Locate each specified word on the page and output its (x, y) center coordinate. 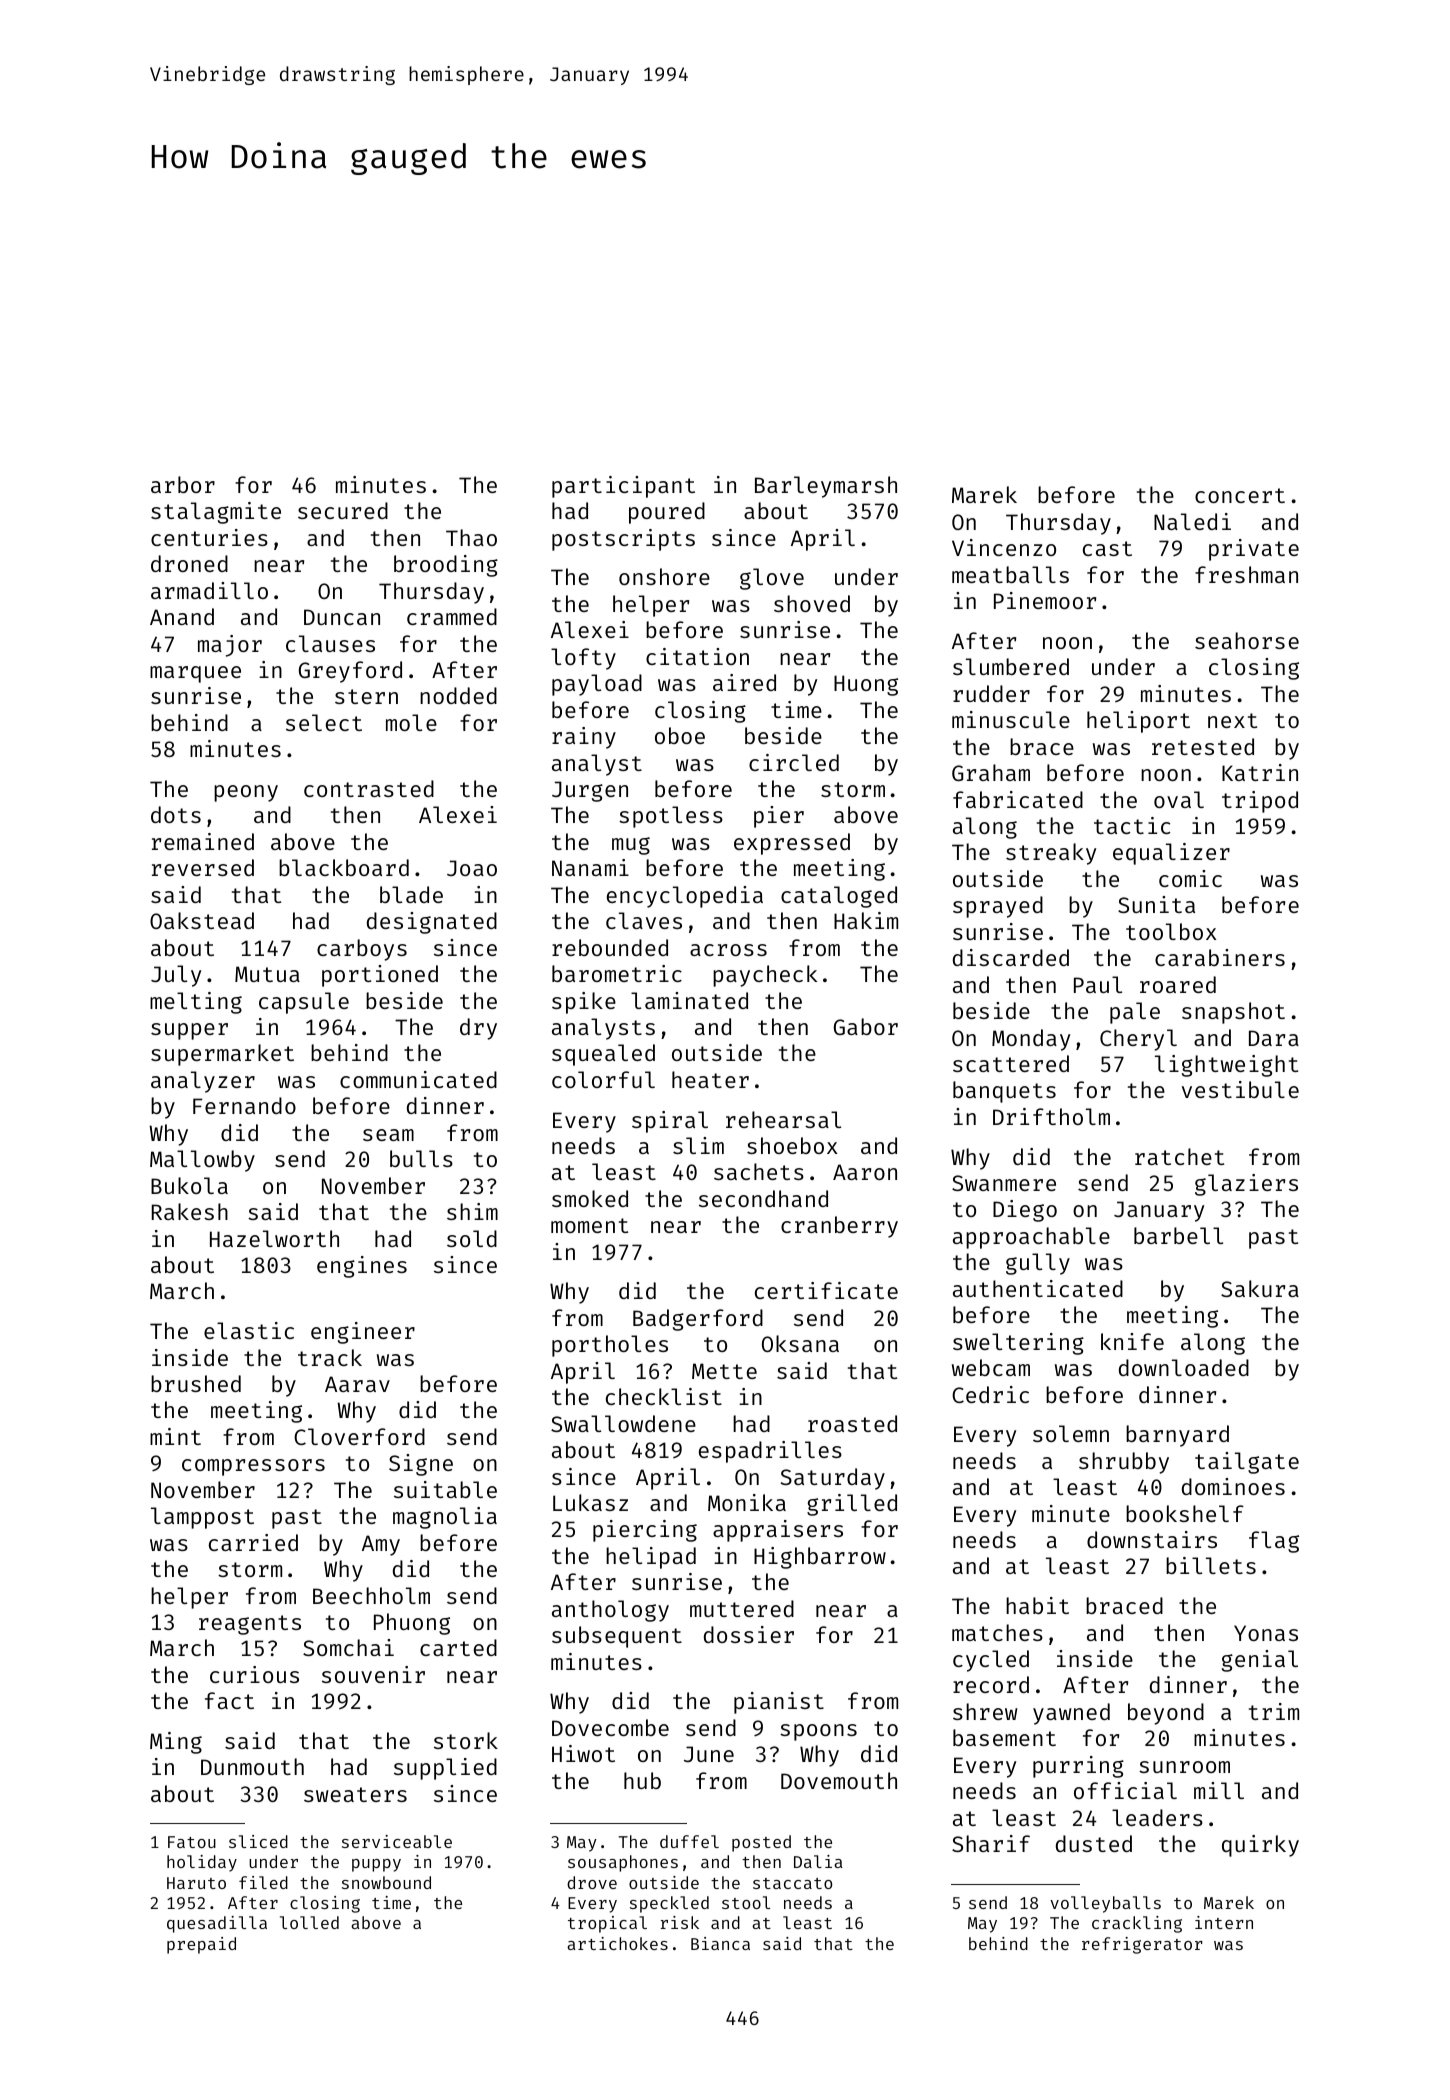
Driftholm (1051, 1116)
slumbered (1011, 666)
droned (189, 563)
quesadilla (217, 1924)
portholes (610, 1346)
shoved (812, 603)
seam (388, 1135)
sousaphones (623, 1863)
